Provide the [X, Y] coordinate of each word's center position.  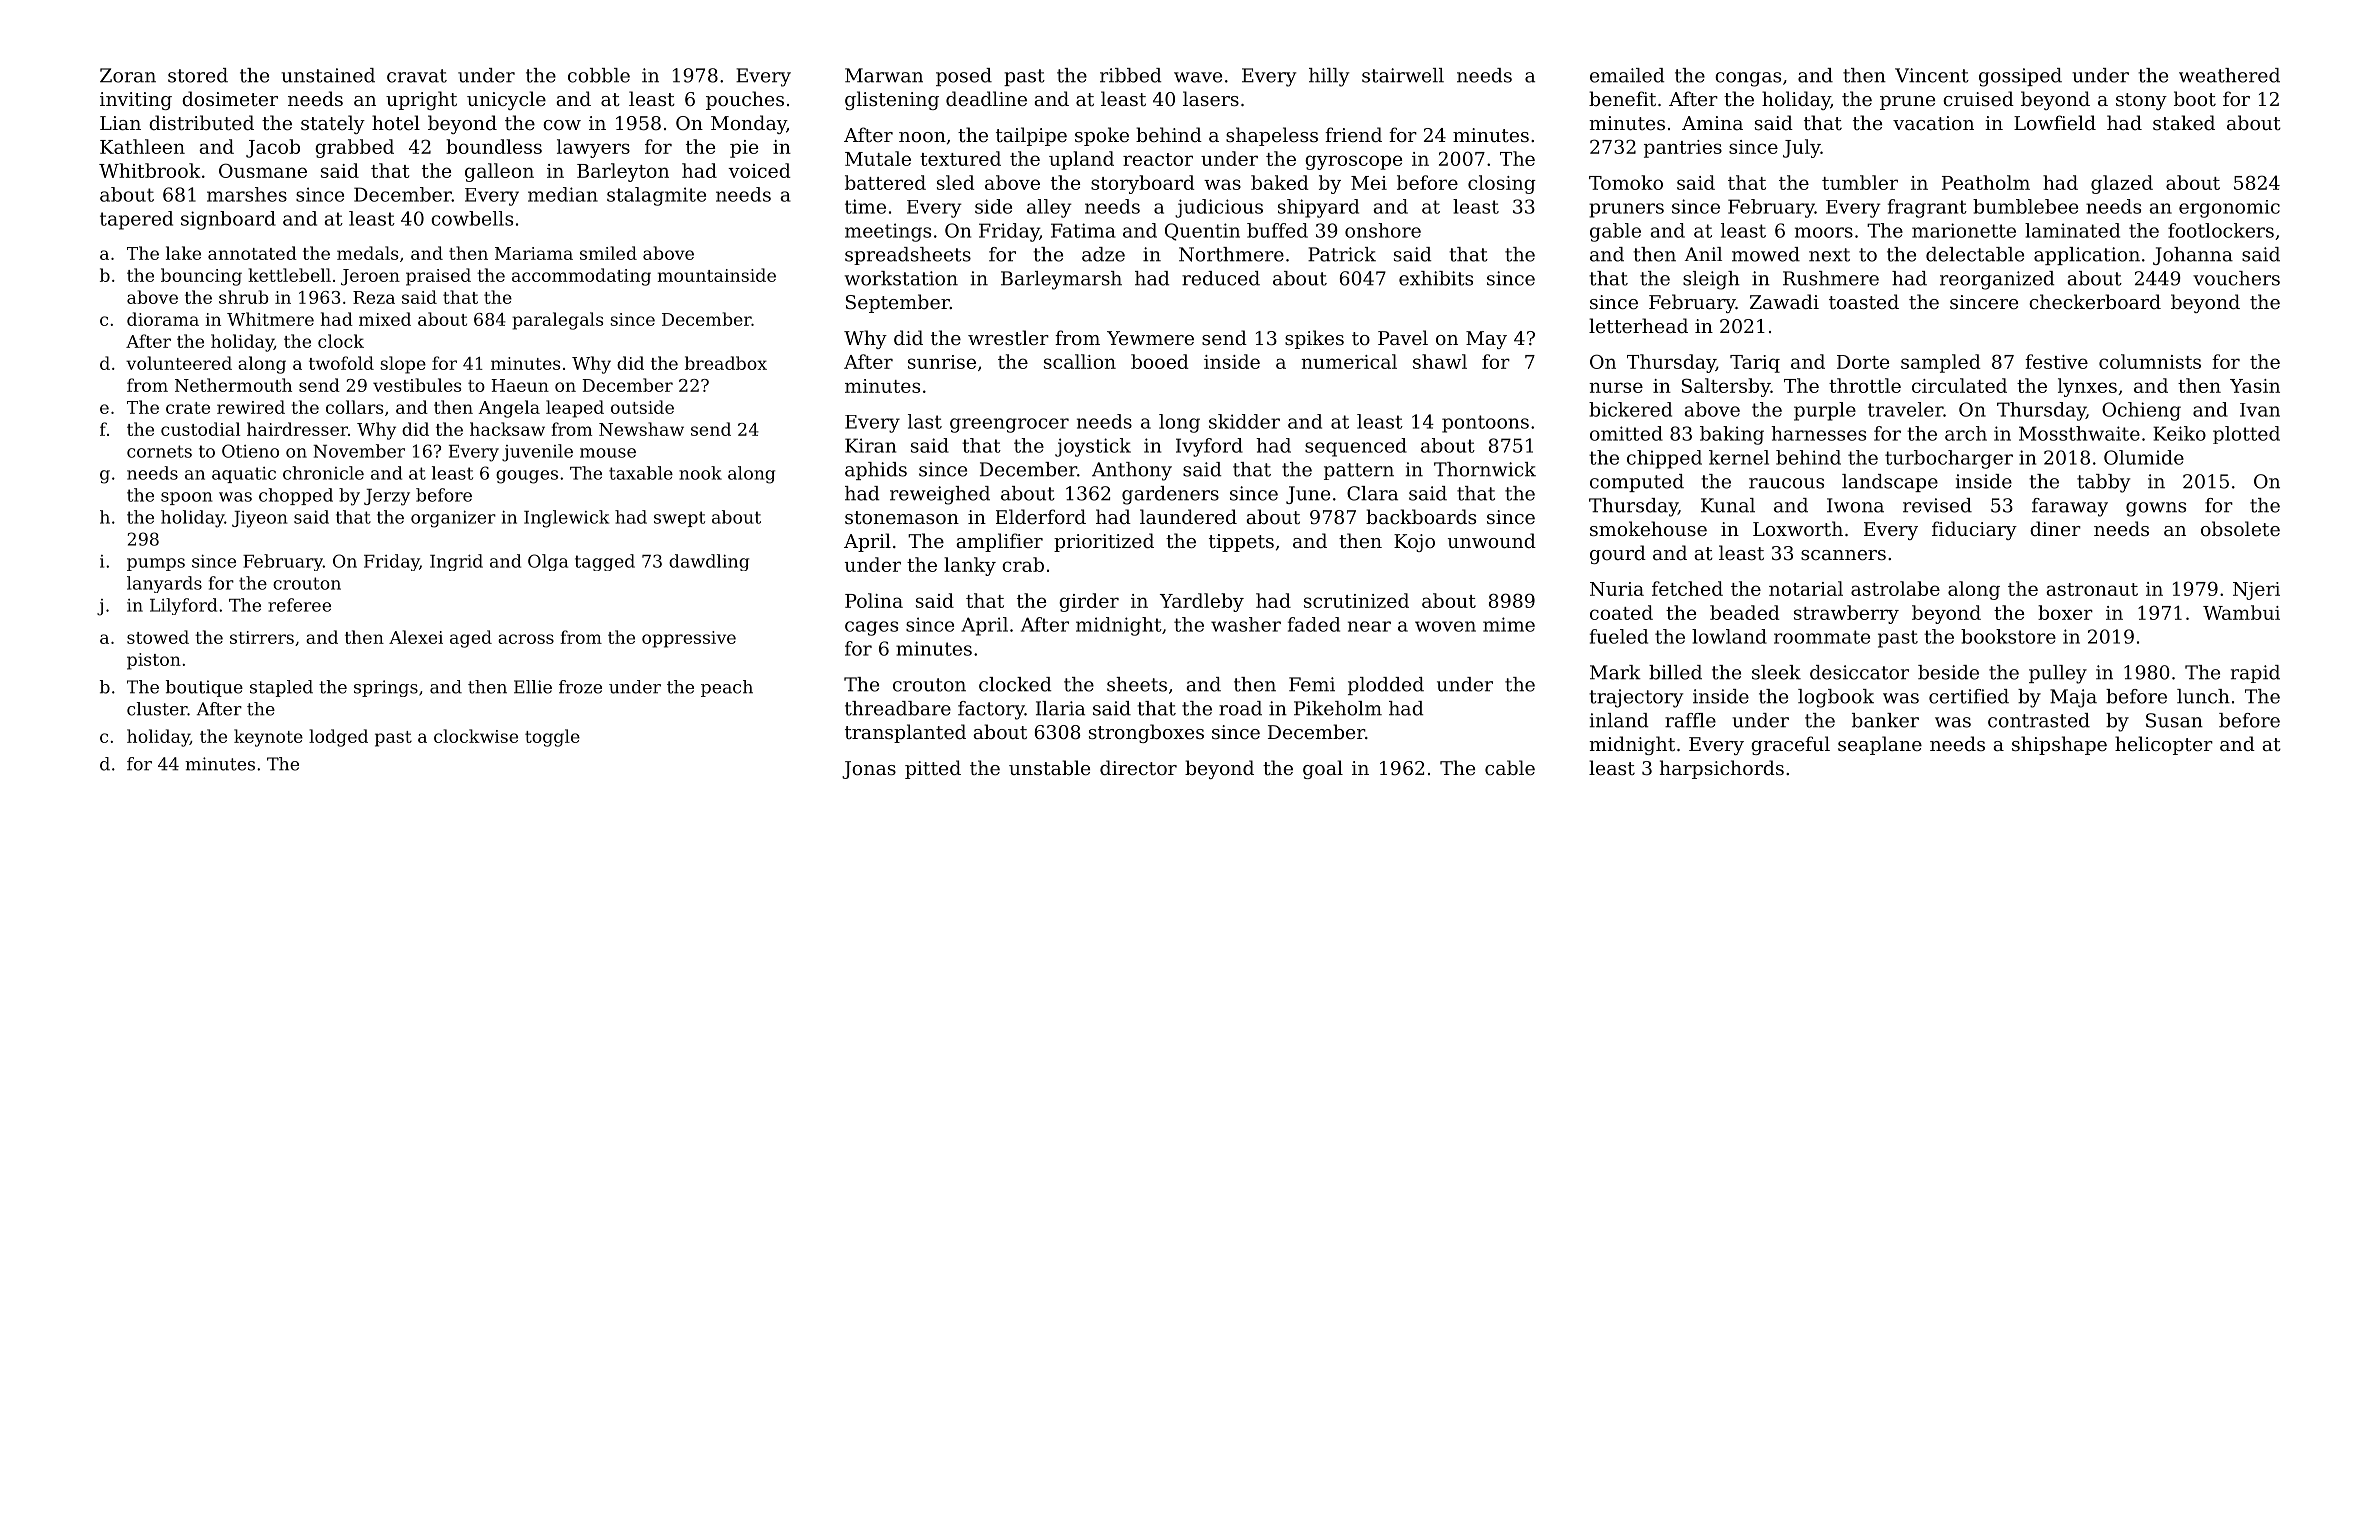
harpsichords [1722, 769]
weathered [2229, 75]
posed [964, 77]
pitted [933, 769]
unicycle [506, 100]
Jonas [869, 770]
